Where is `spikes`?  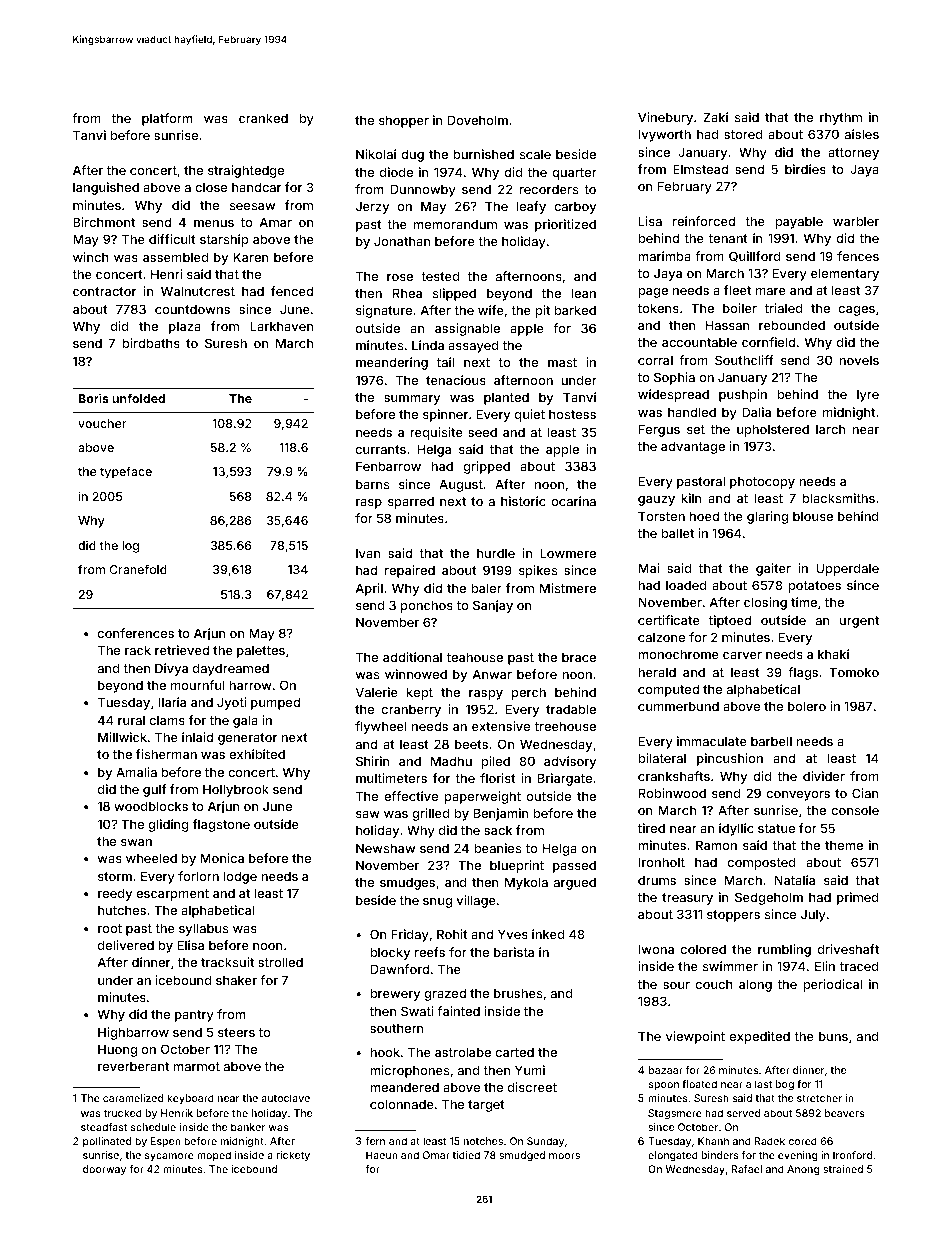
spikes is located at coordinates (538, 571).
